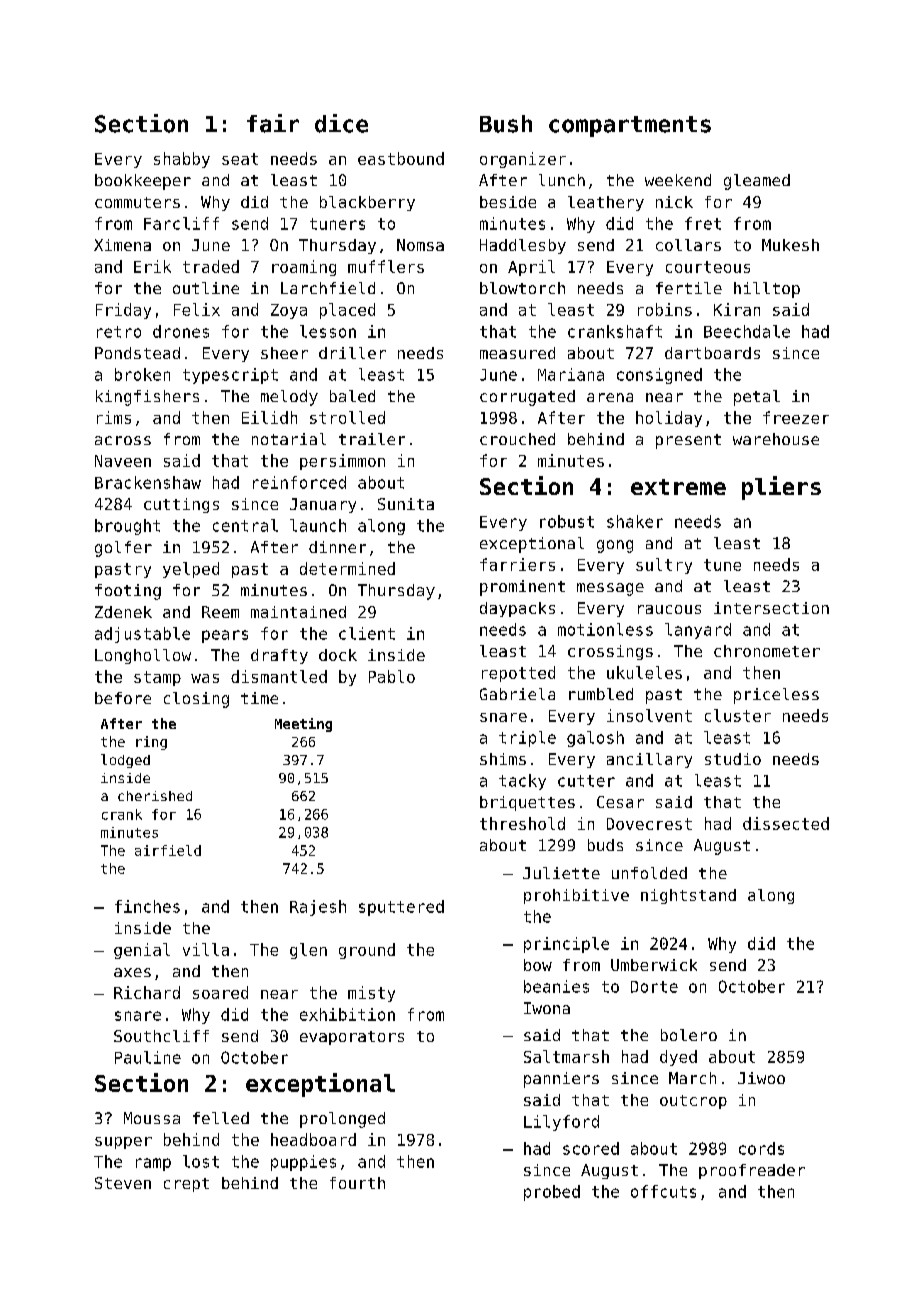 The width and height of the screenshot is (924, 1314). I want to click on Nomsa, so click(420, 245).
